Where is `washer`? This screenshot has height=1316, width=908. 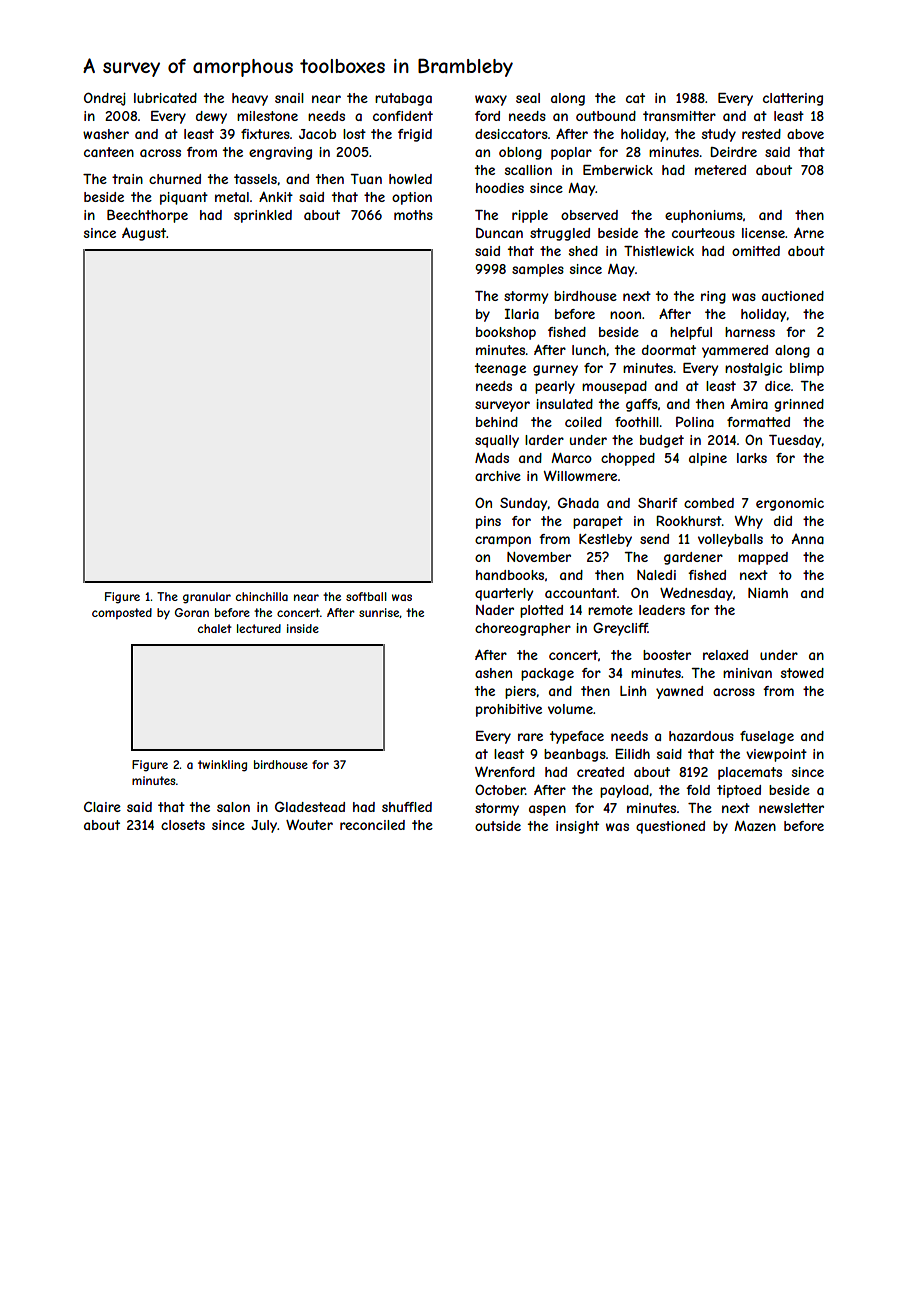
washer is located at coordinates (106, 134).
